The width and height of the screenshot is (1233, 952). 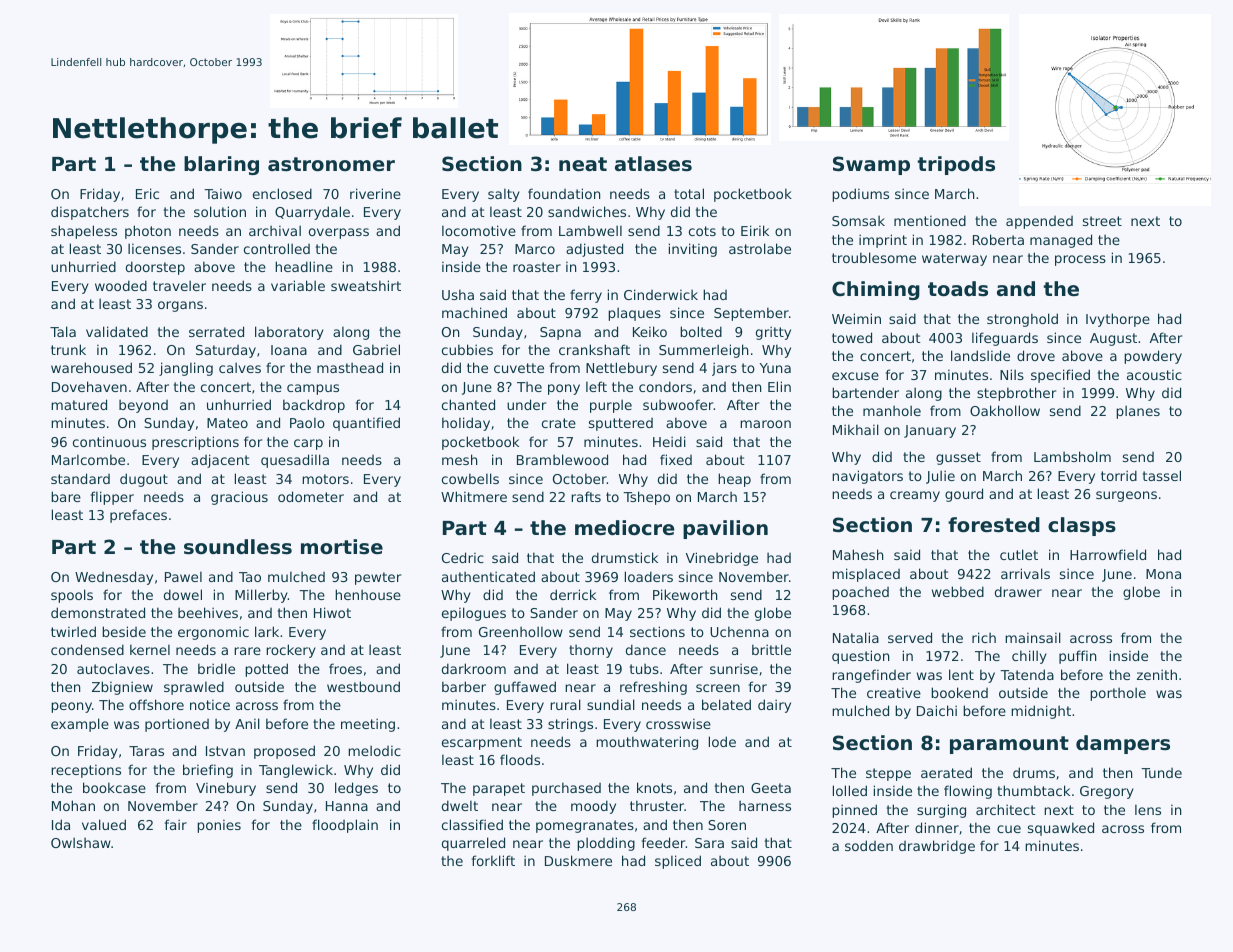 What do you see at coordinates (958, 458) in the screenshot?
I see `gusset` at bounding box center [958, 458].
